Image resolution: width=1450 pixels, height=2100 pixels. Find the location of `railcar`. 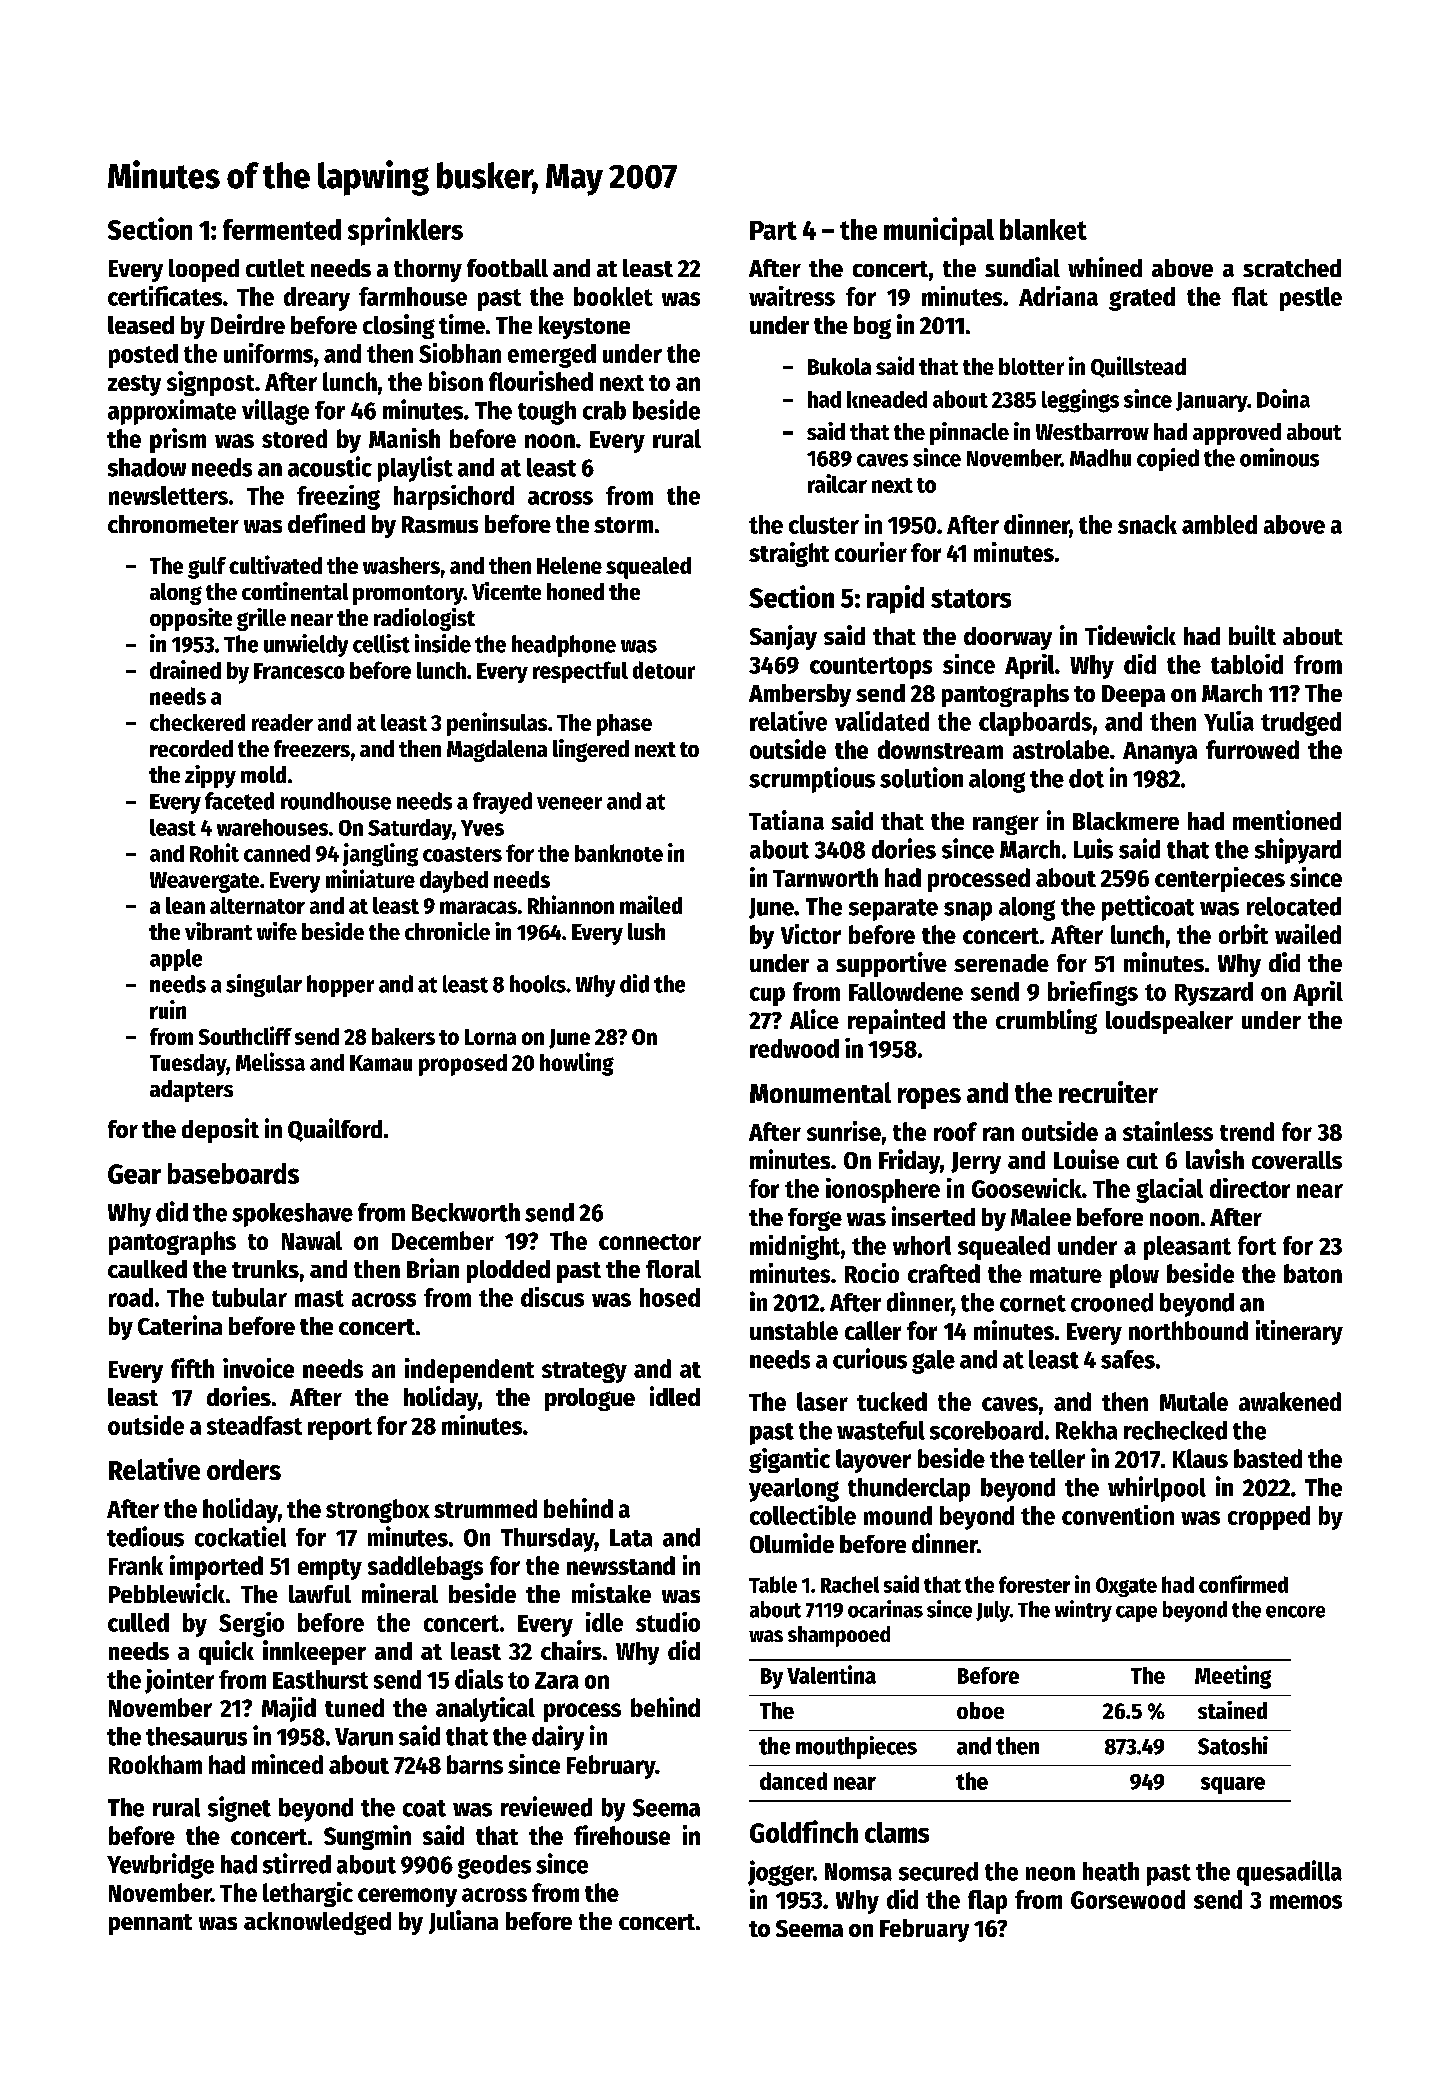

railcar is located at coordinates (837, 483).
